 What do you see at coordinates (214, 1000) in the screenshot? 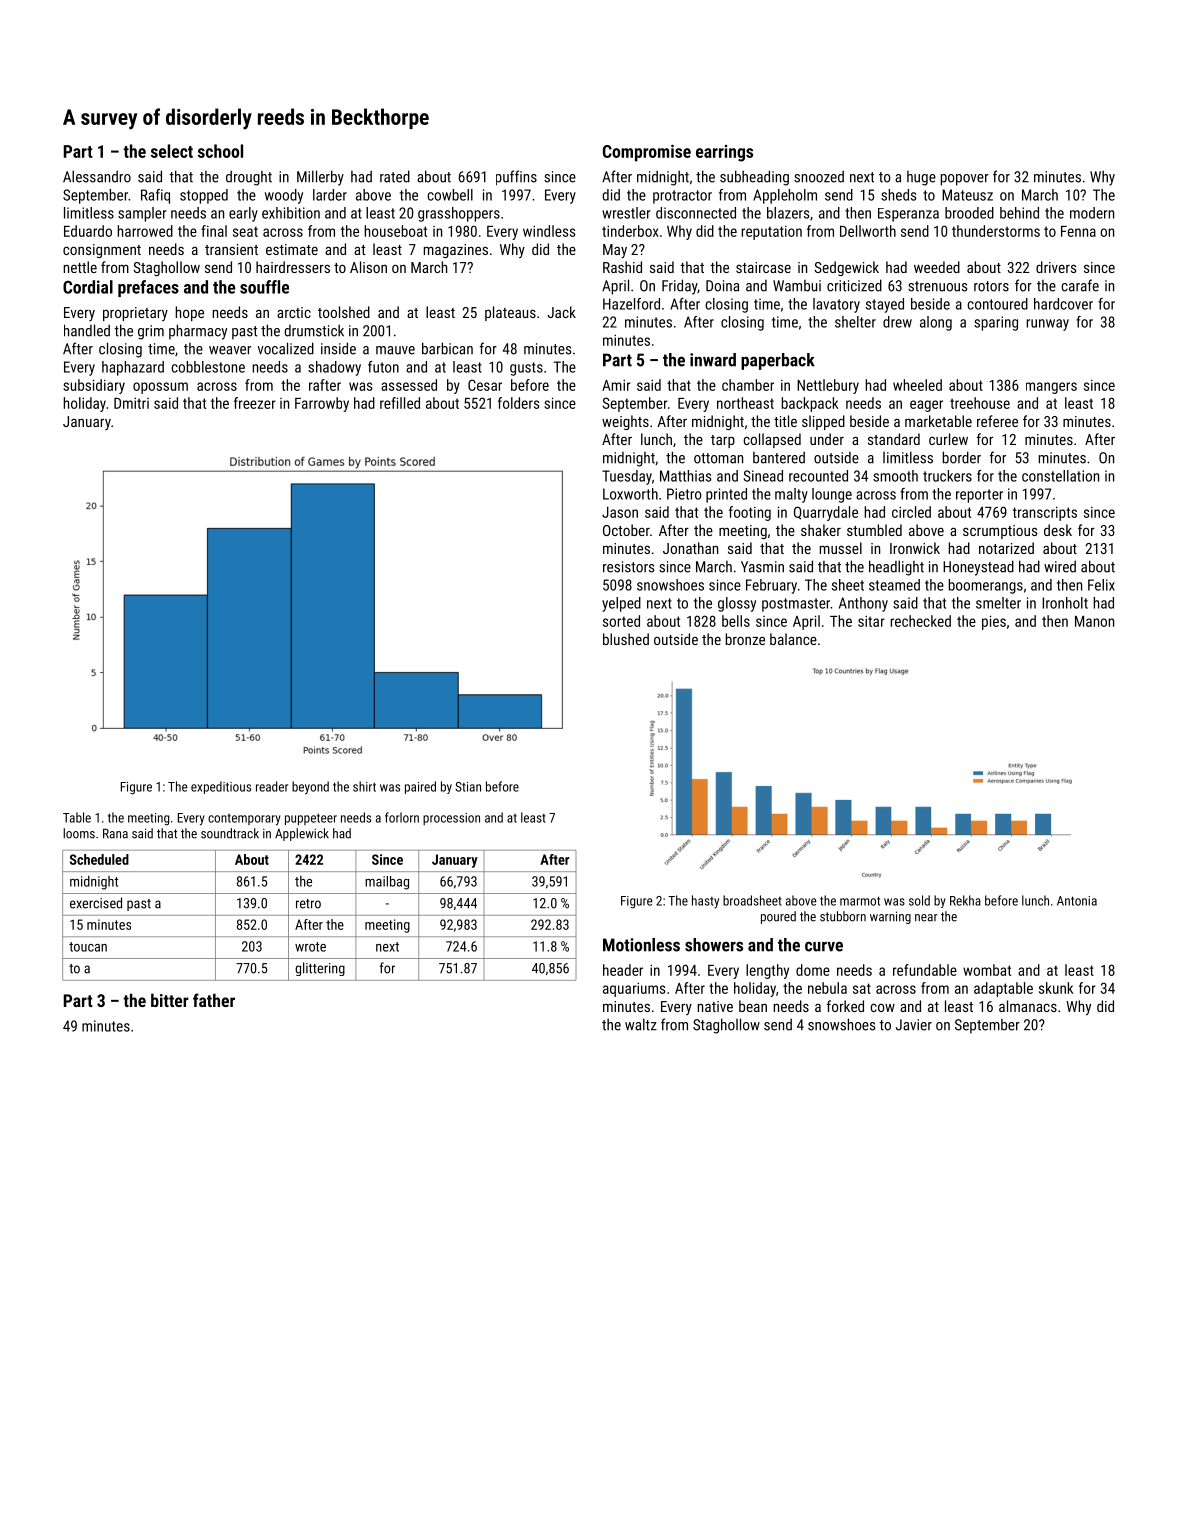
I see `father` at bounding box center [214, 1000].
